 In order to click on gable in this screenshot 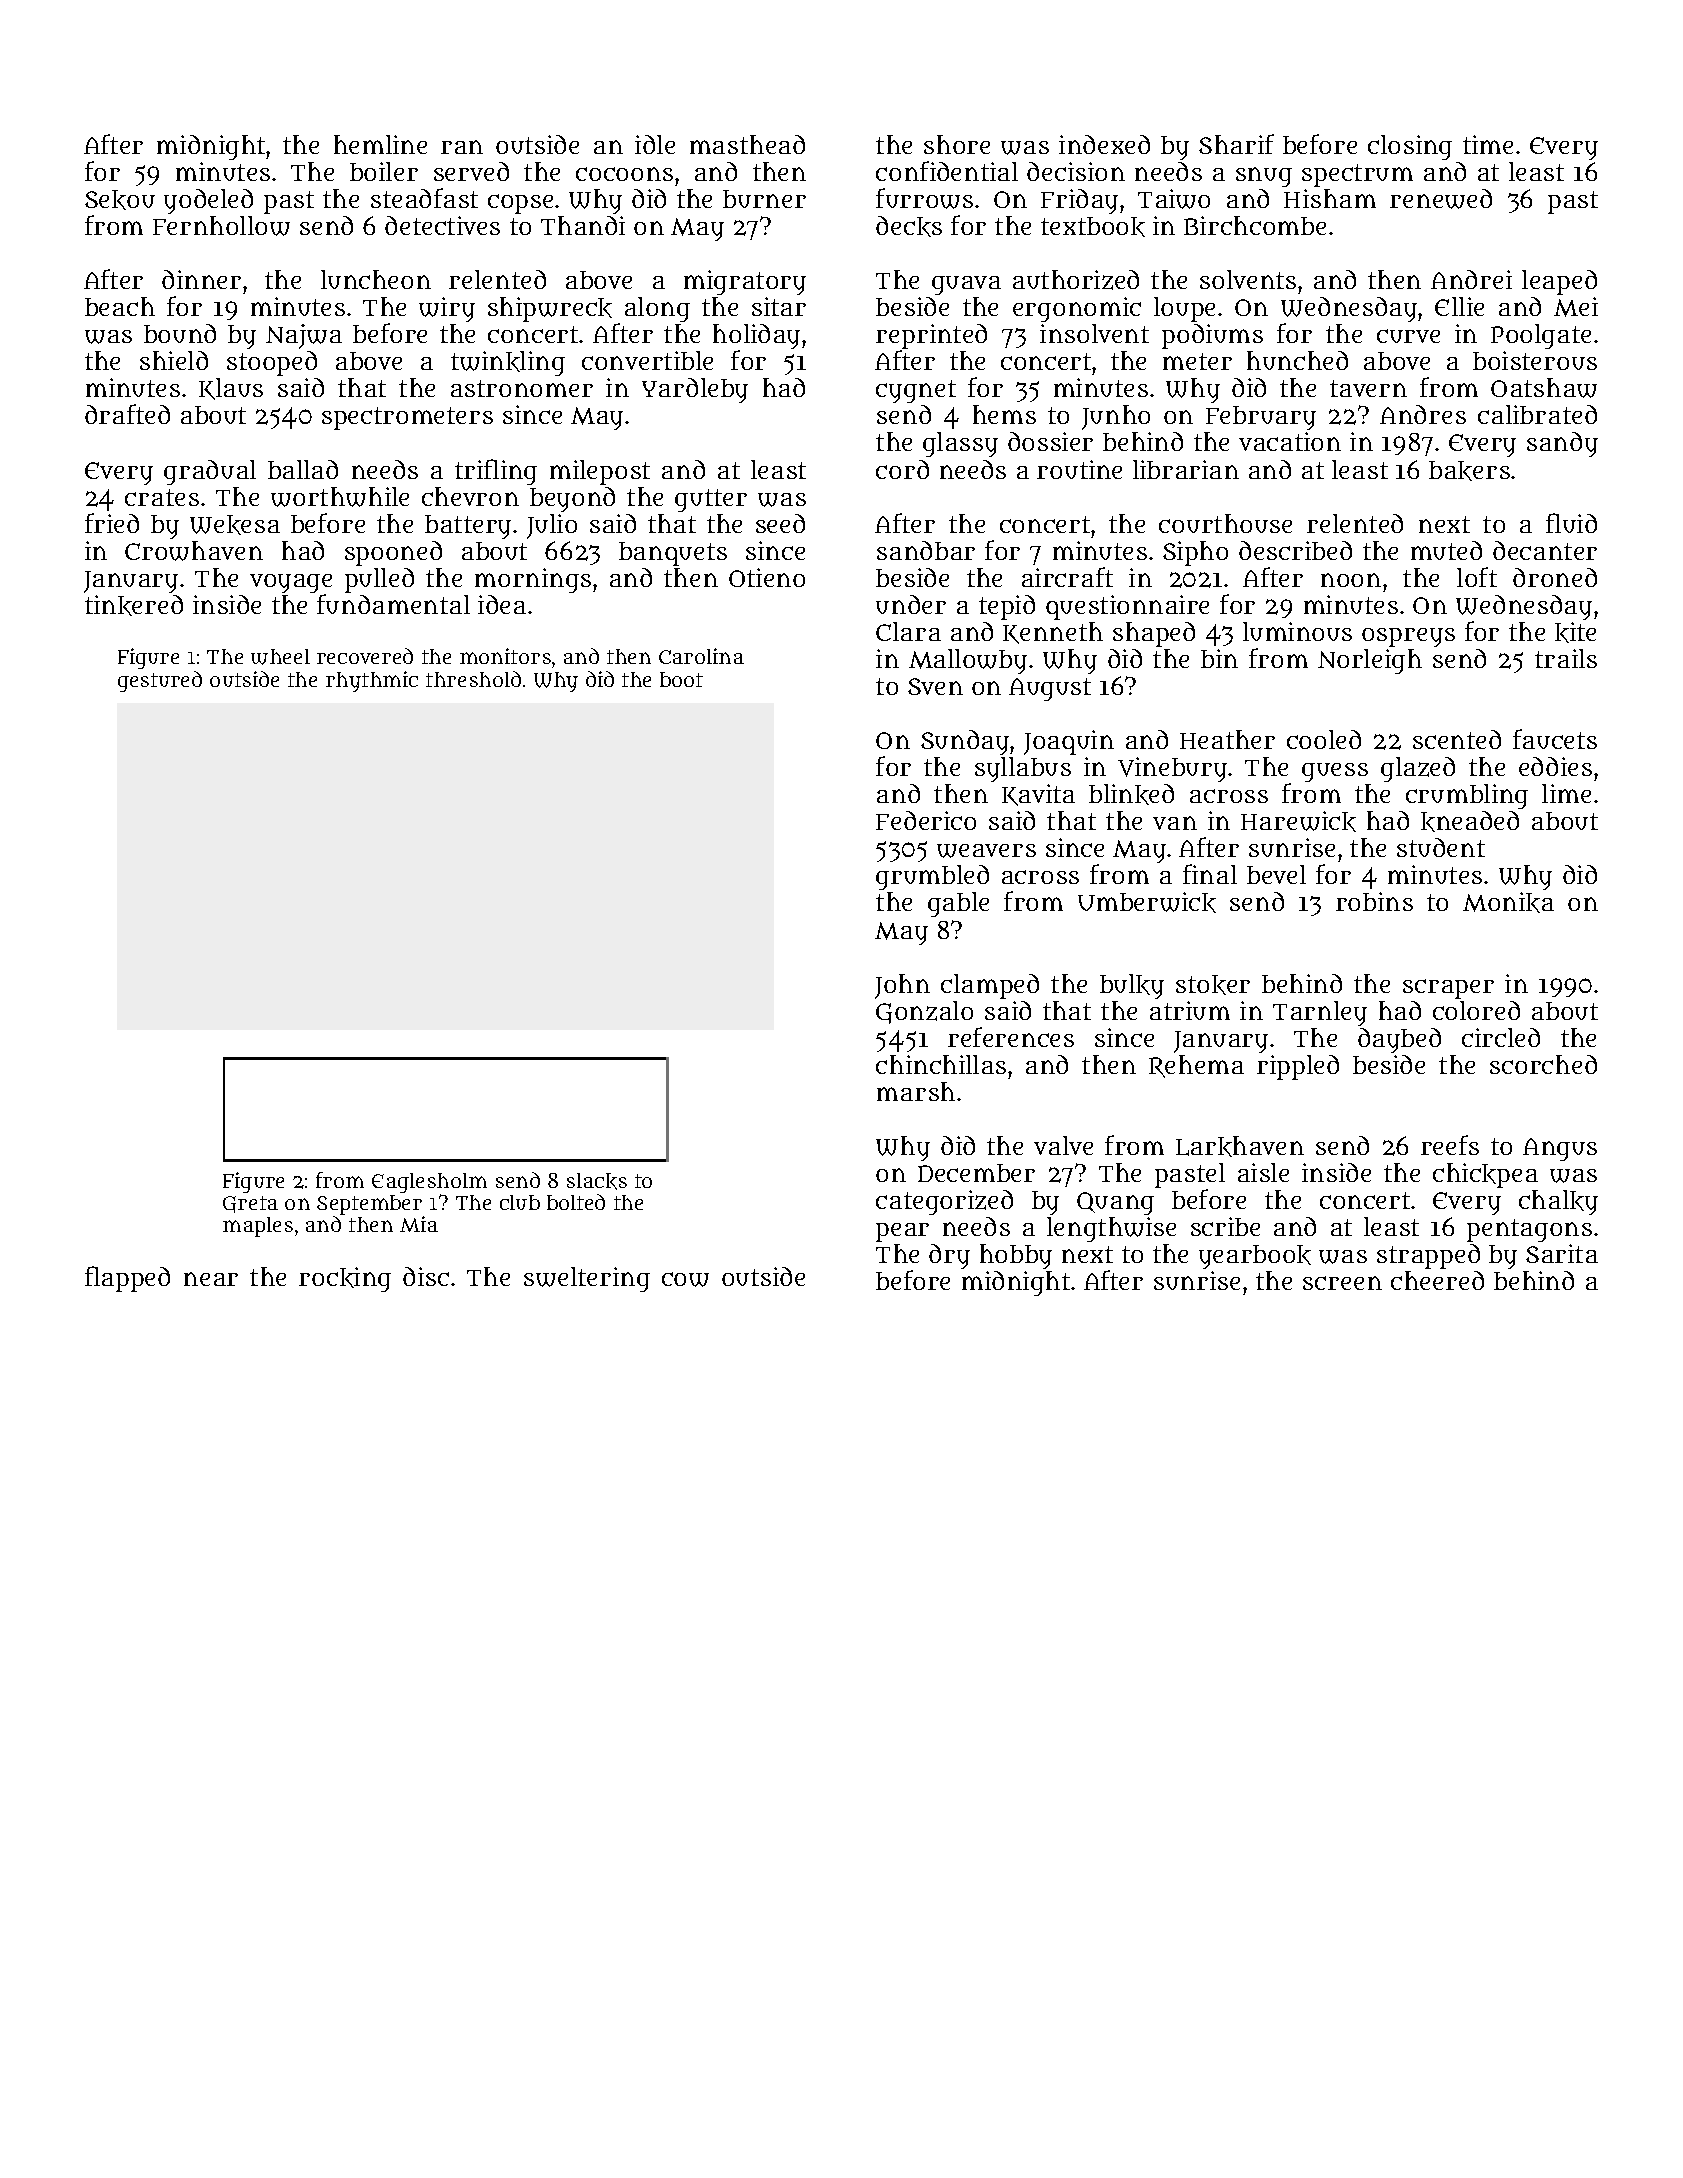, I will do `click(958, 904)`.
